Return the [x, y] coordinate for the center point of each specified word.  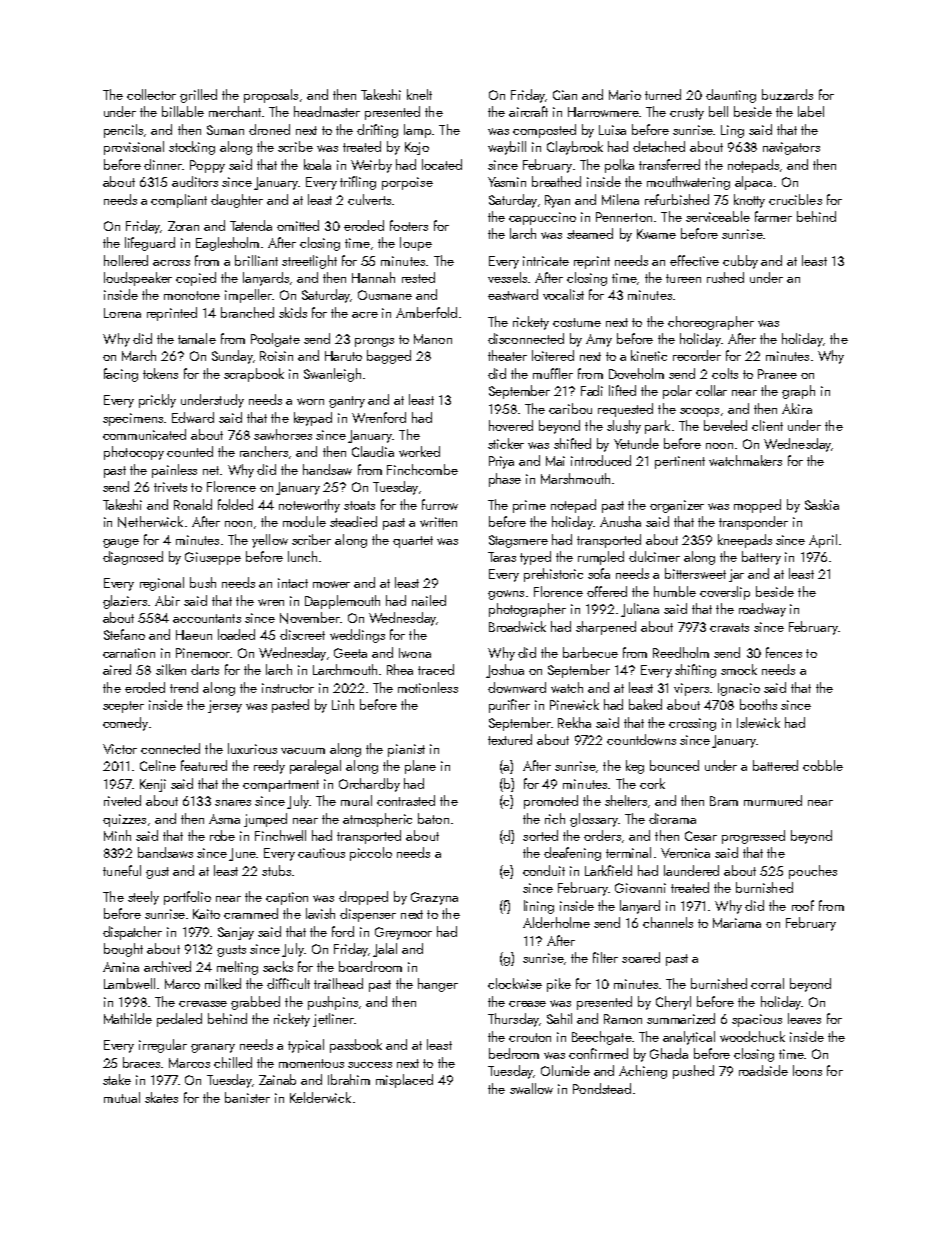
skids [293, 312]
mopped [757, 506]
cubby [740, 262]
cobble [823, 765]
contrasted [406, 800]
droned [269, 129]
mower [331, 584]
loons [807, 1070]
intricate [546, 261]
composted [544, 131]
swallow [531, 1088]
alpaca [753, 183]
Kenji [153, 785]
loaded [236, 634]
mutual [122, 1097]
